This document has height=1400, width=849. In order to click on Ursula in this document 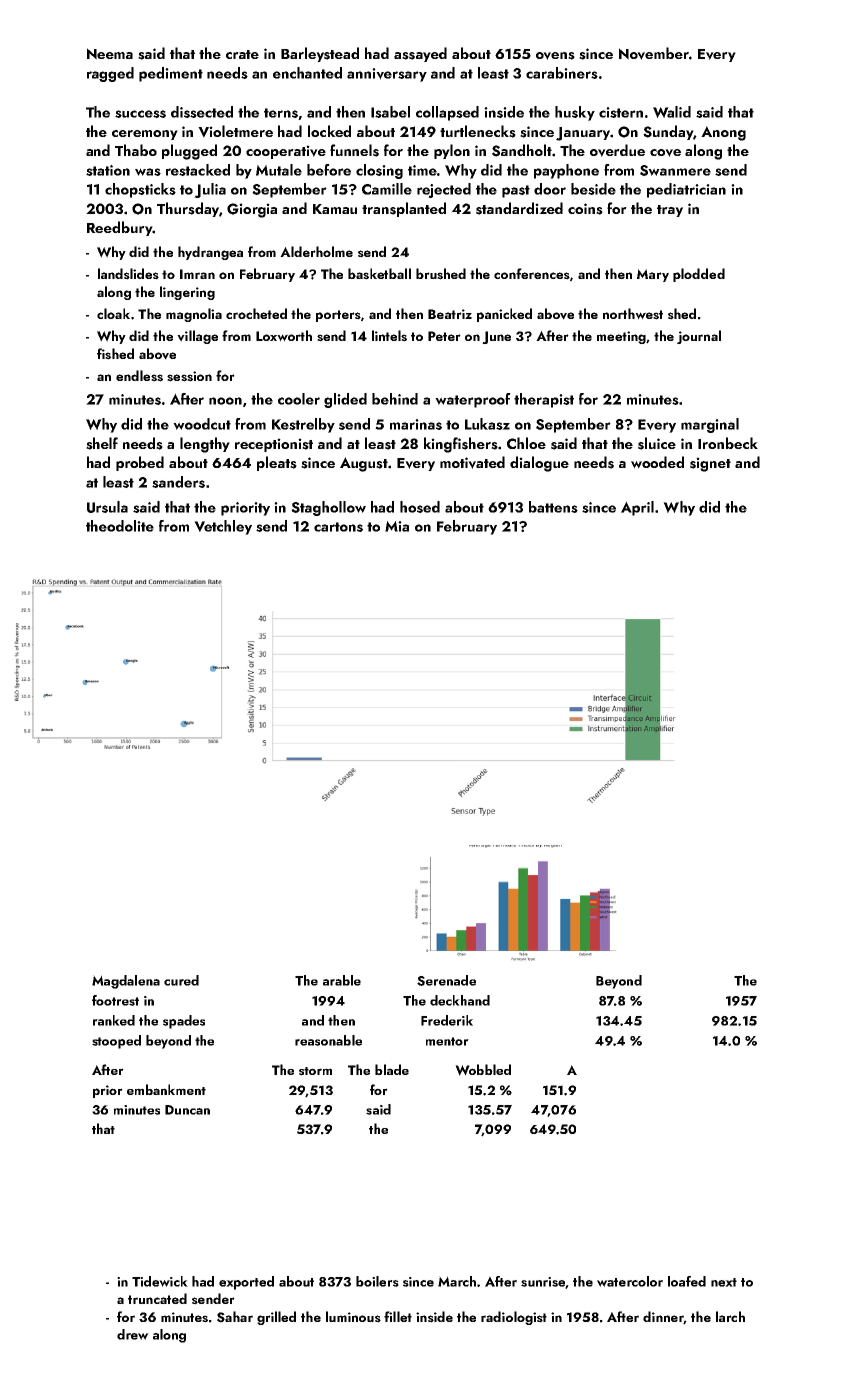, I will do `click(107, 507)`.
